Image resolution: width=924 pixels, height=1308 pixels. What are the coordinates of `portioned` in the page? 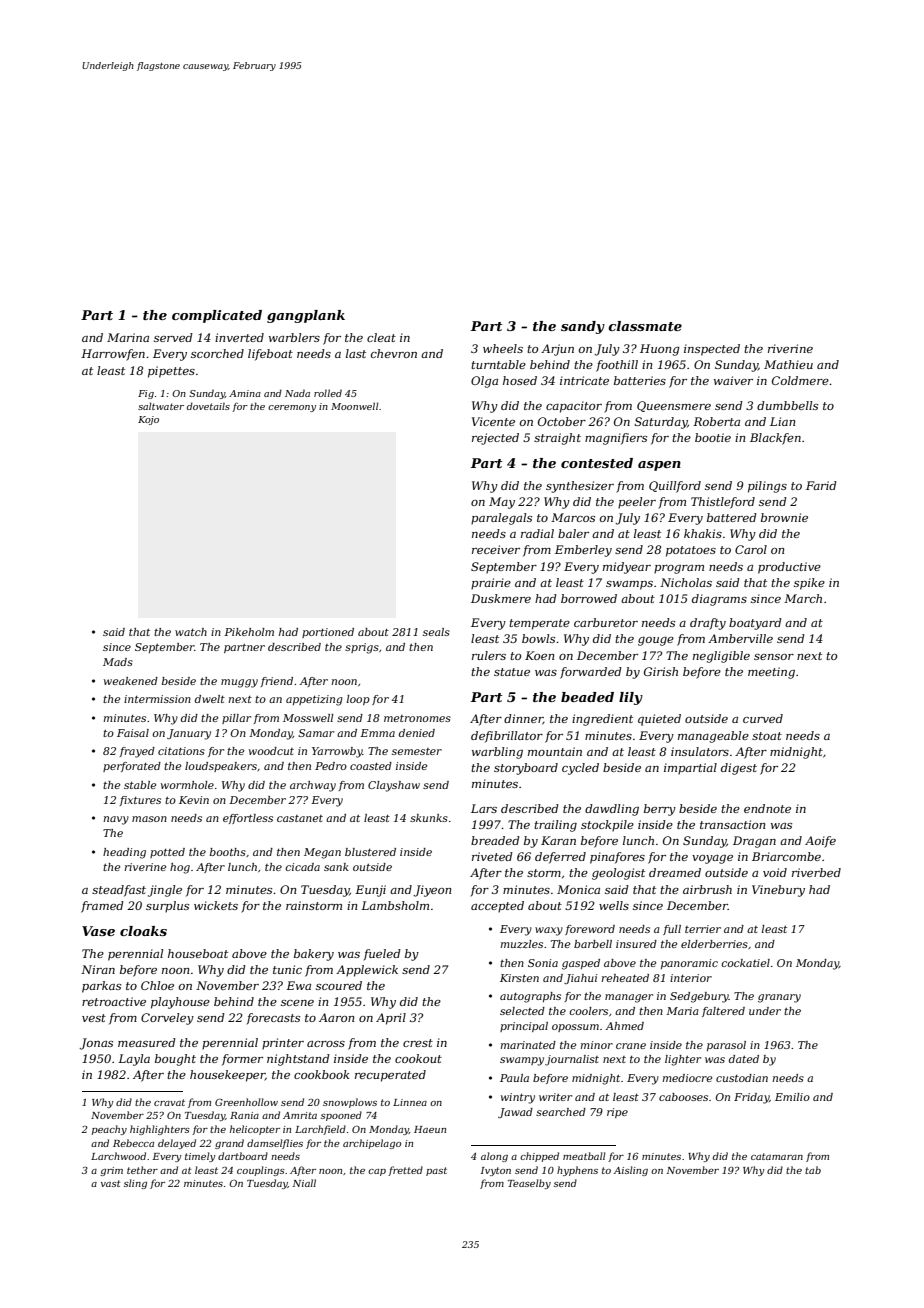 It's located at (328, 633).
